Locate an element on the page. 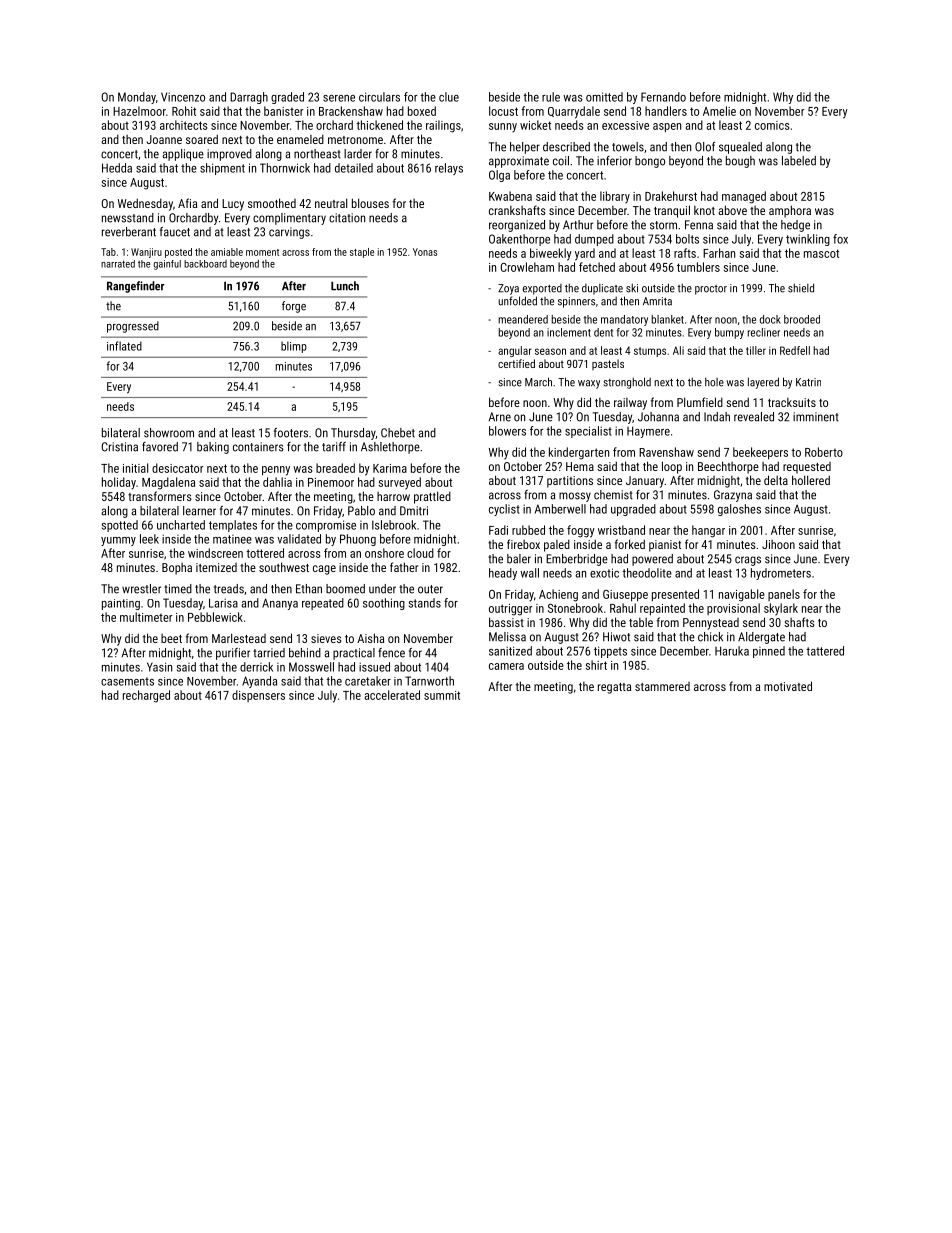 The image size is (952, 1233). dispensers is located at coordinates (258, 696).
